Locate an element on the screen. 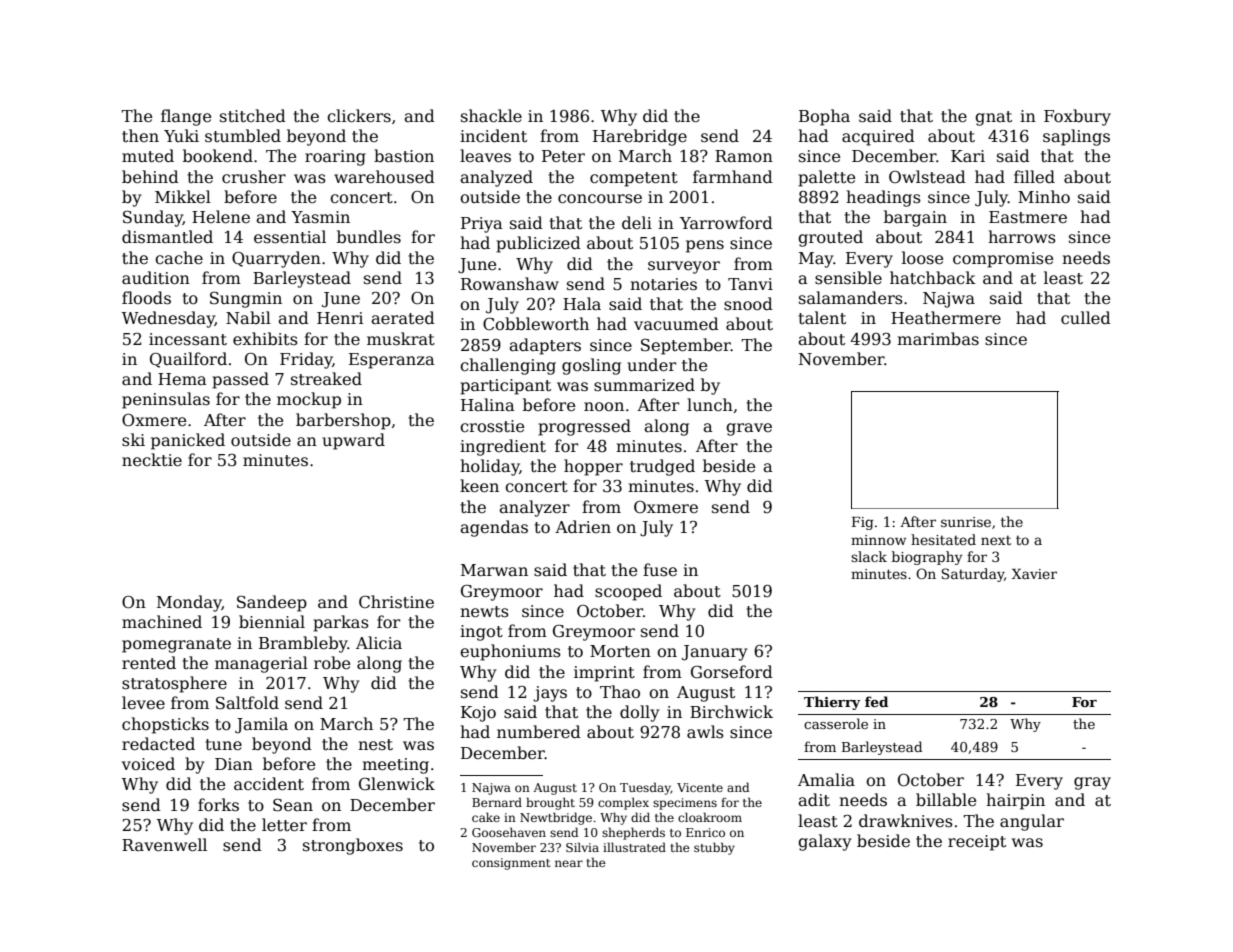  Xavier is located at coordinates (1034, 574).
